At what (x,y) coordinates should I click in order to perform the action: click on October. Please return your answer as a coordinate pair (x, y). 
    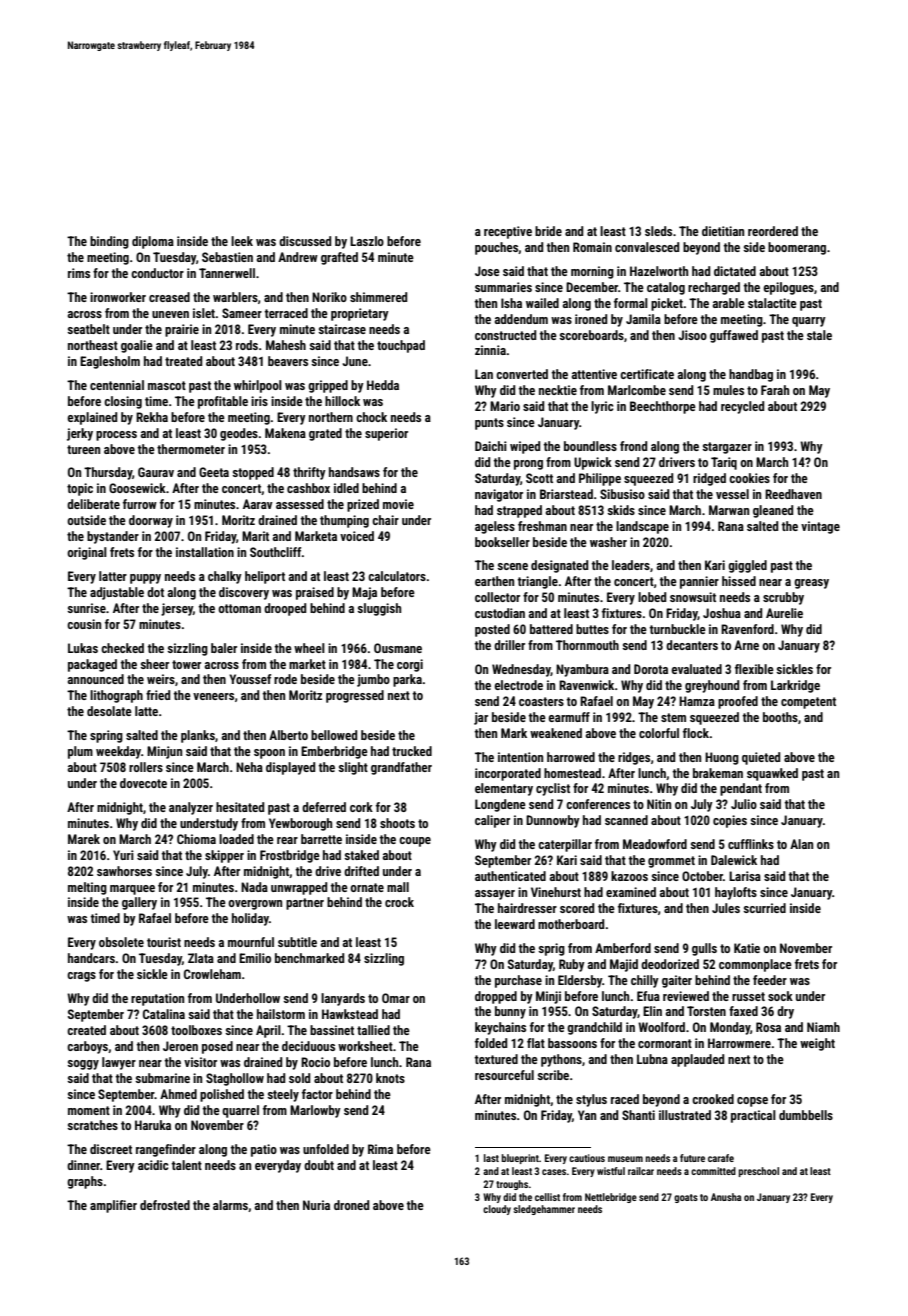
    Looking at the image, I should click on (702, 876).
